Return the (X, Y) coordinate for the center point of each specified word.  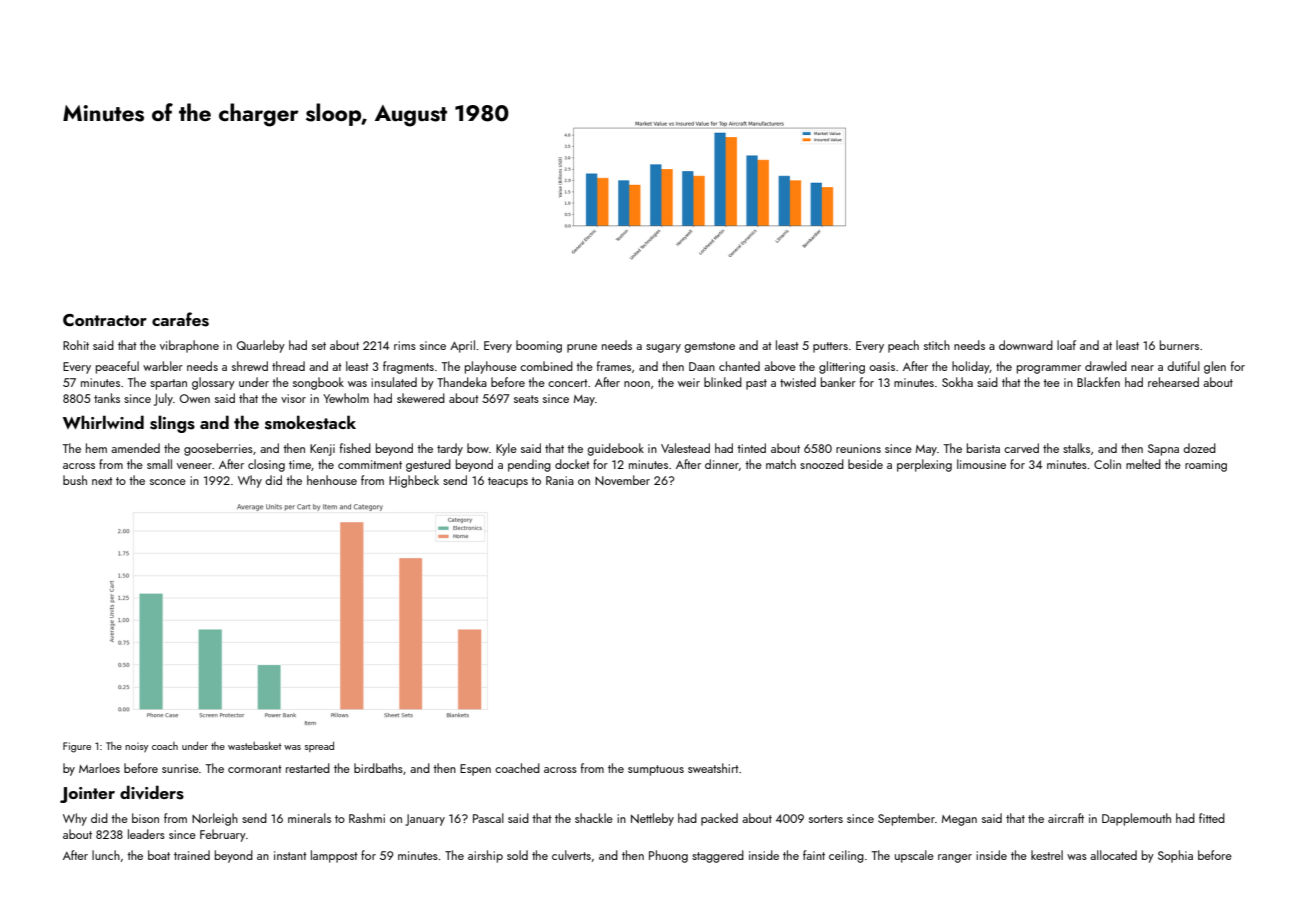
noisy (137, 747)
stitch (937, 345)
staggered (718, 856)
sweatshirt (713, 768)
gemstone (709, 347)
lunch (106, 855)
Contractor (105, 320)
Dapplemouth (1136, 819)
